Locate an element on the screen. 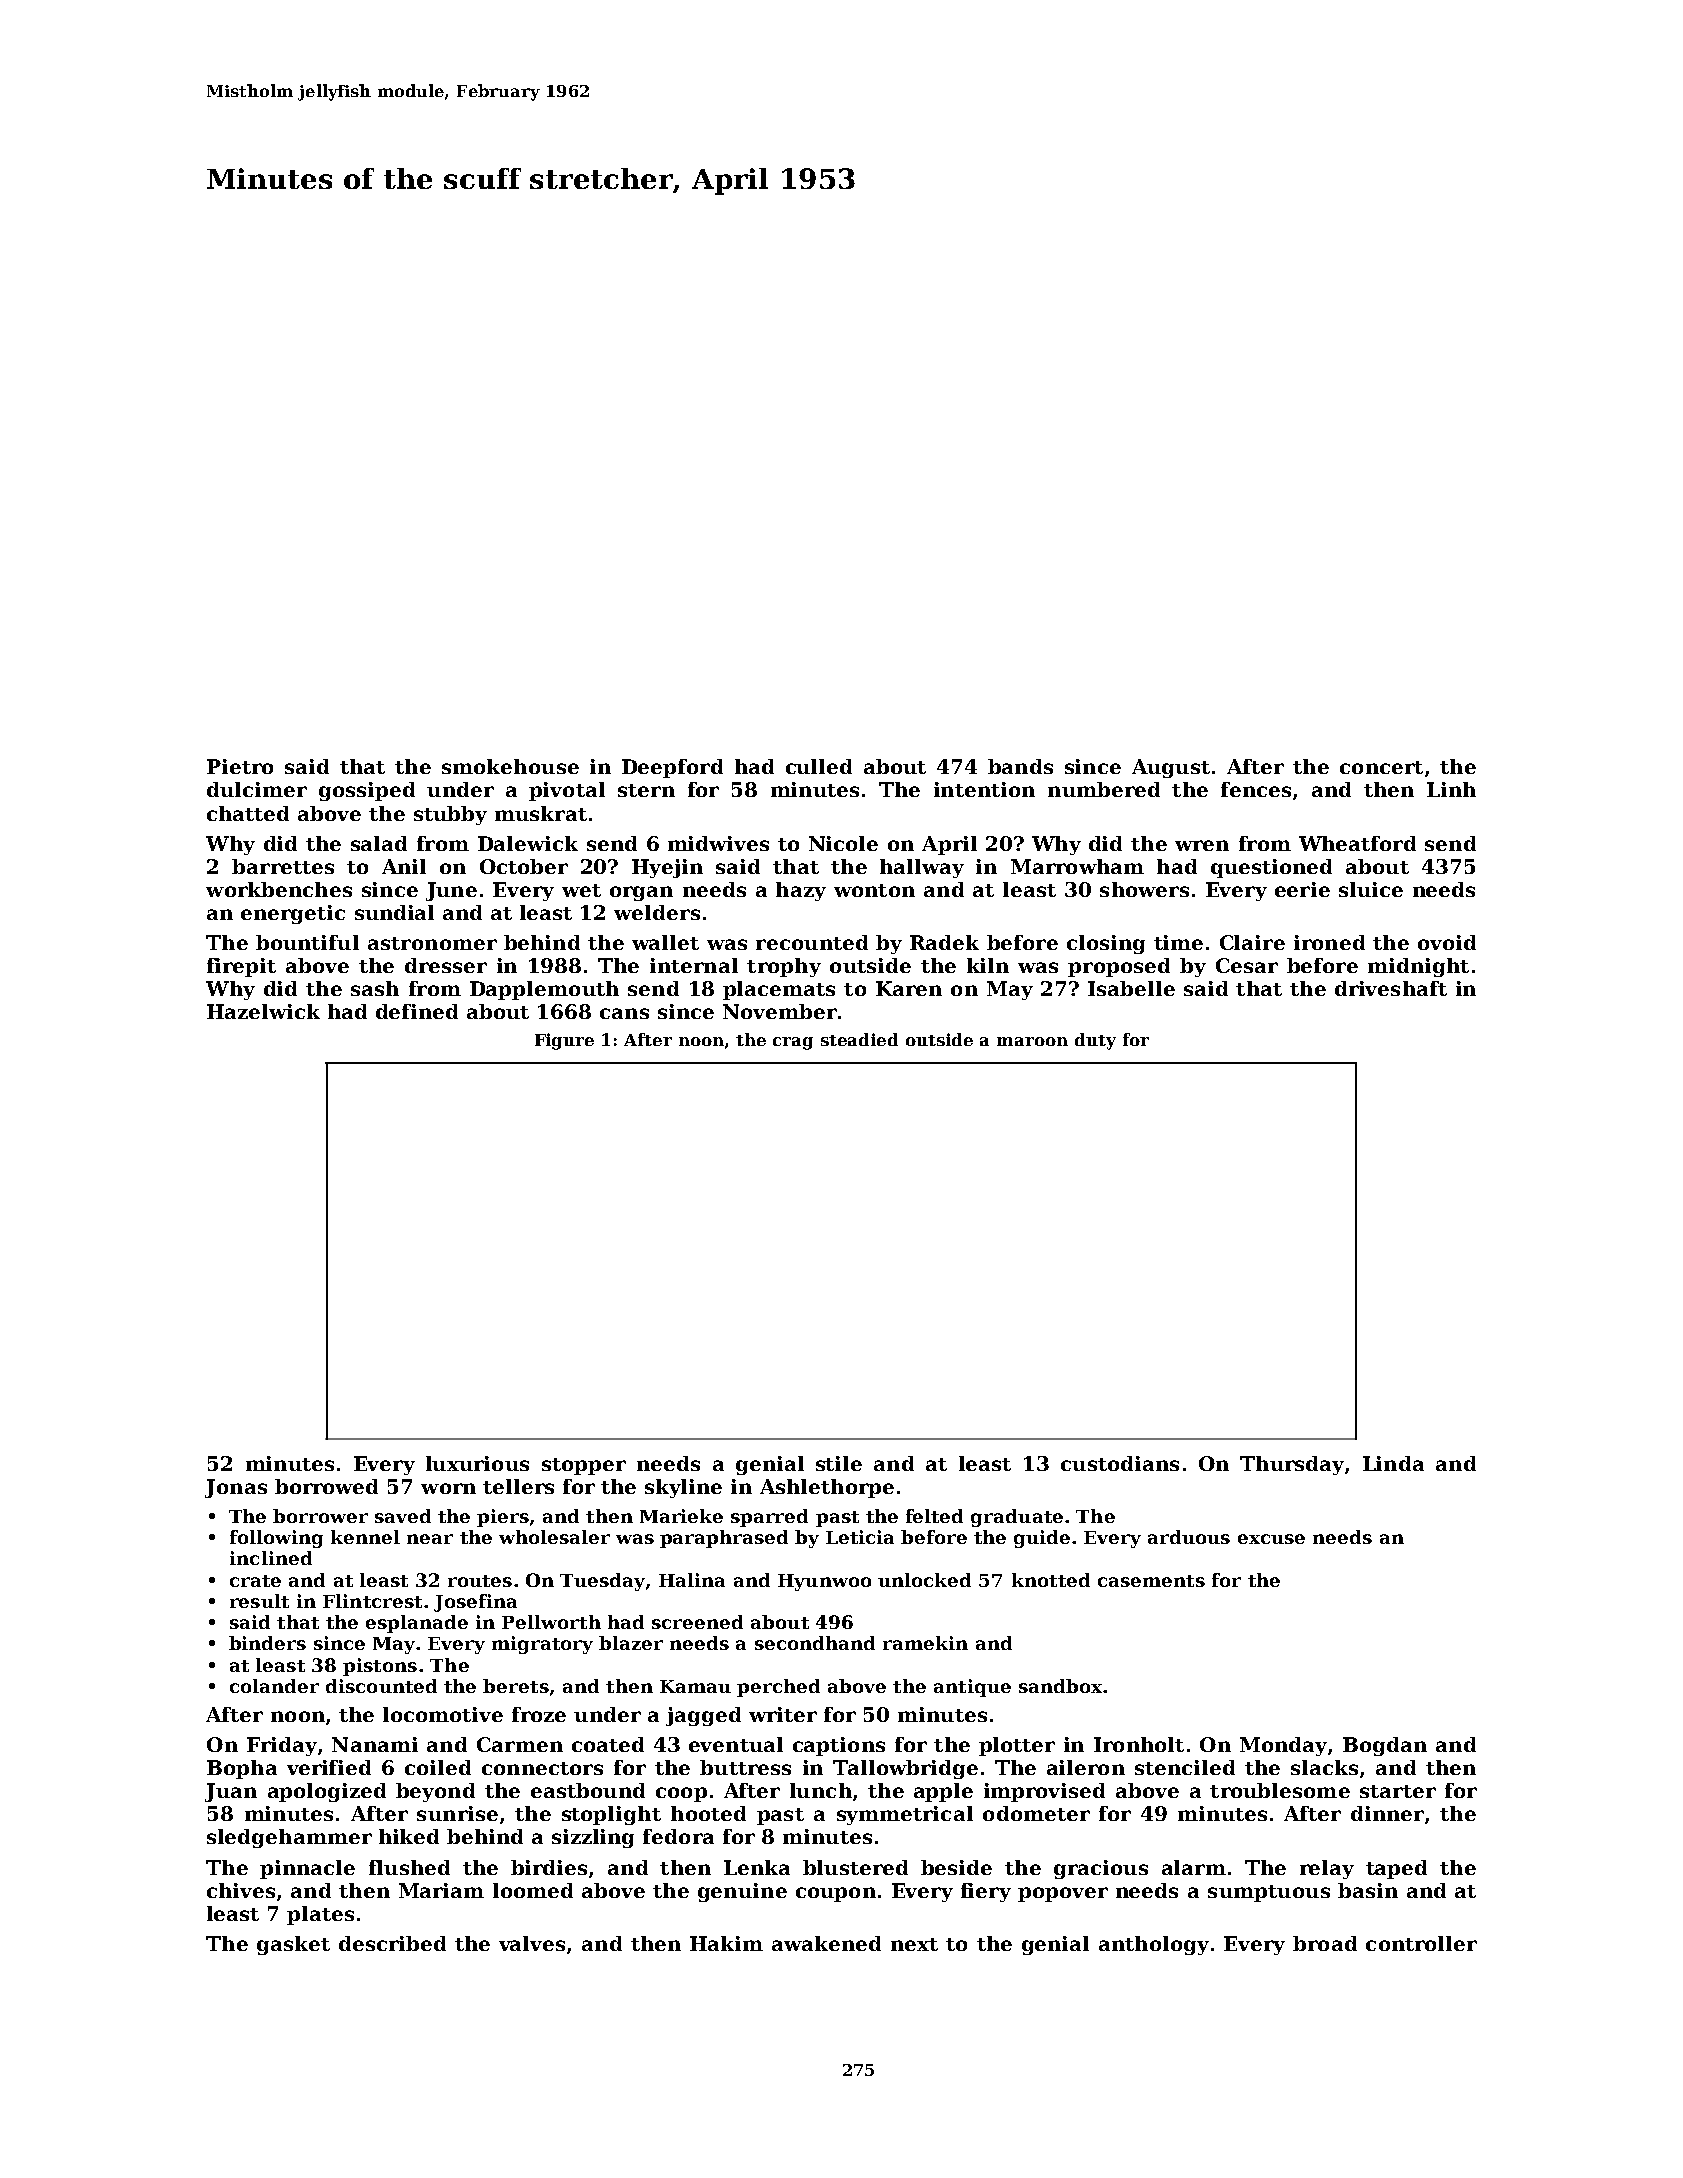 This screenshot has height=2178, width=1683. luxurious is located at coordinates (477, 1463).
